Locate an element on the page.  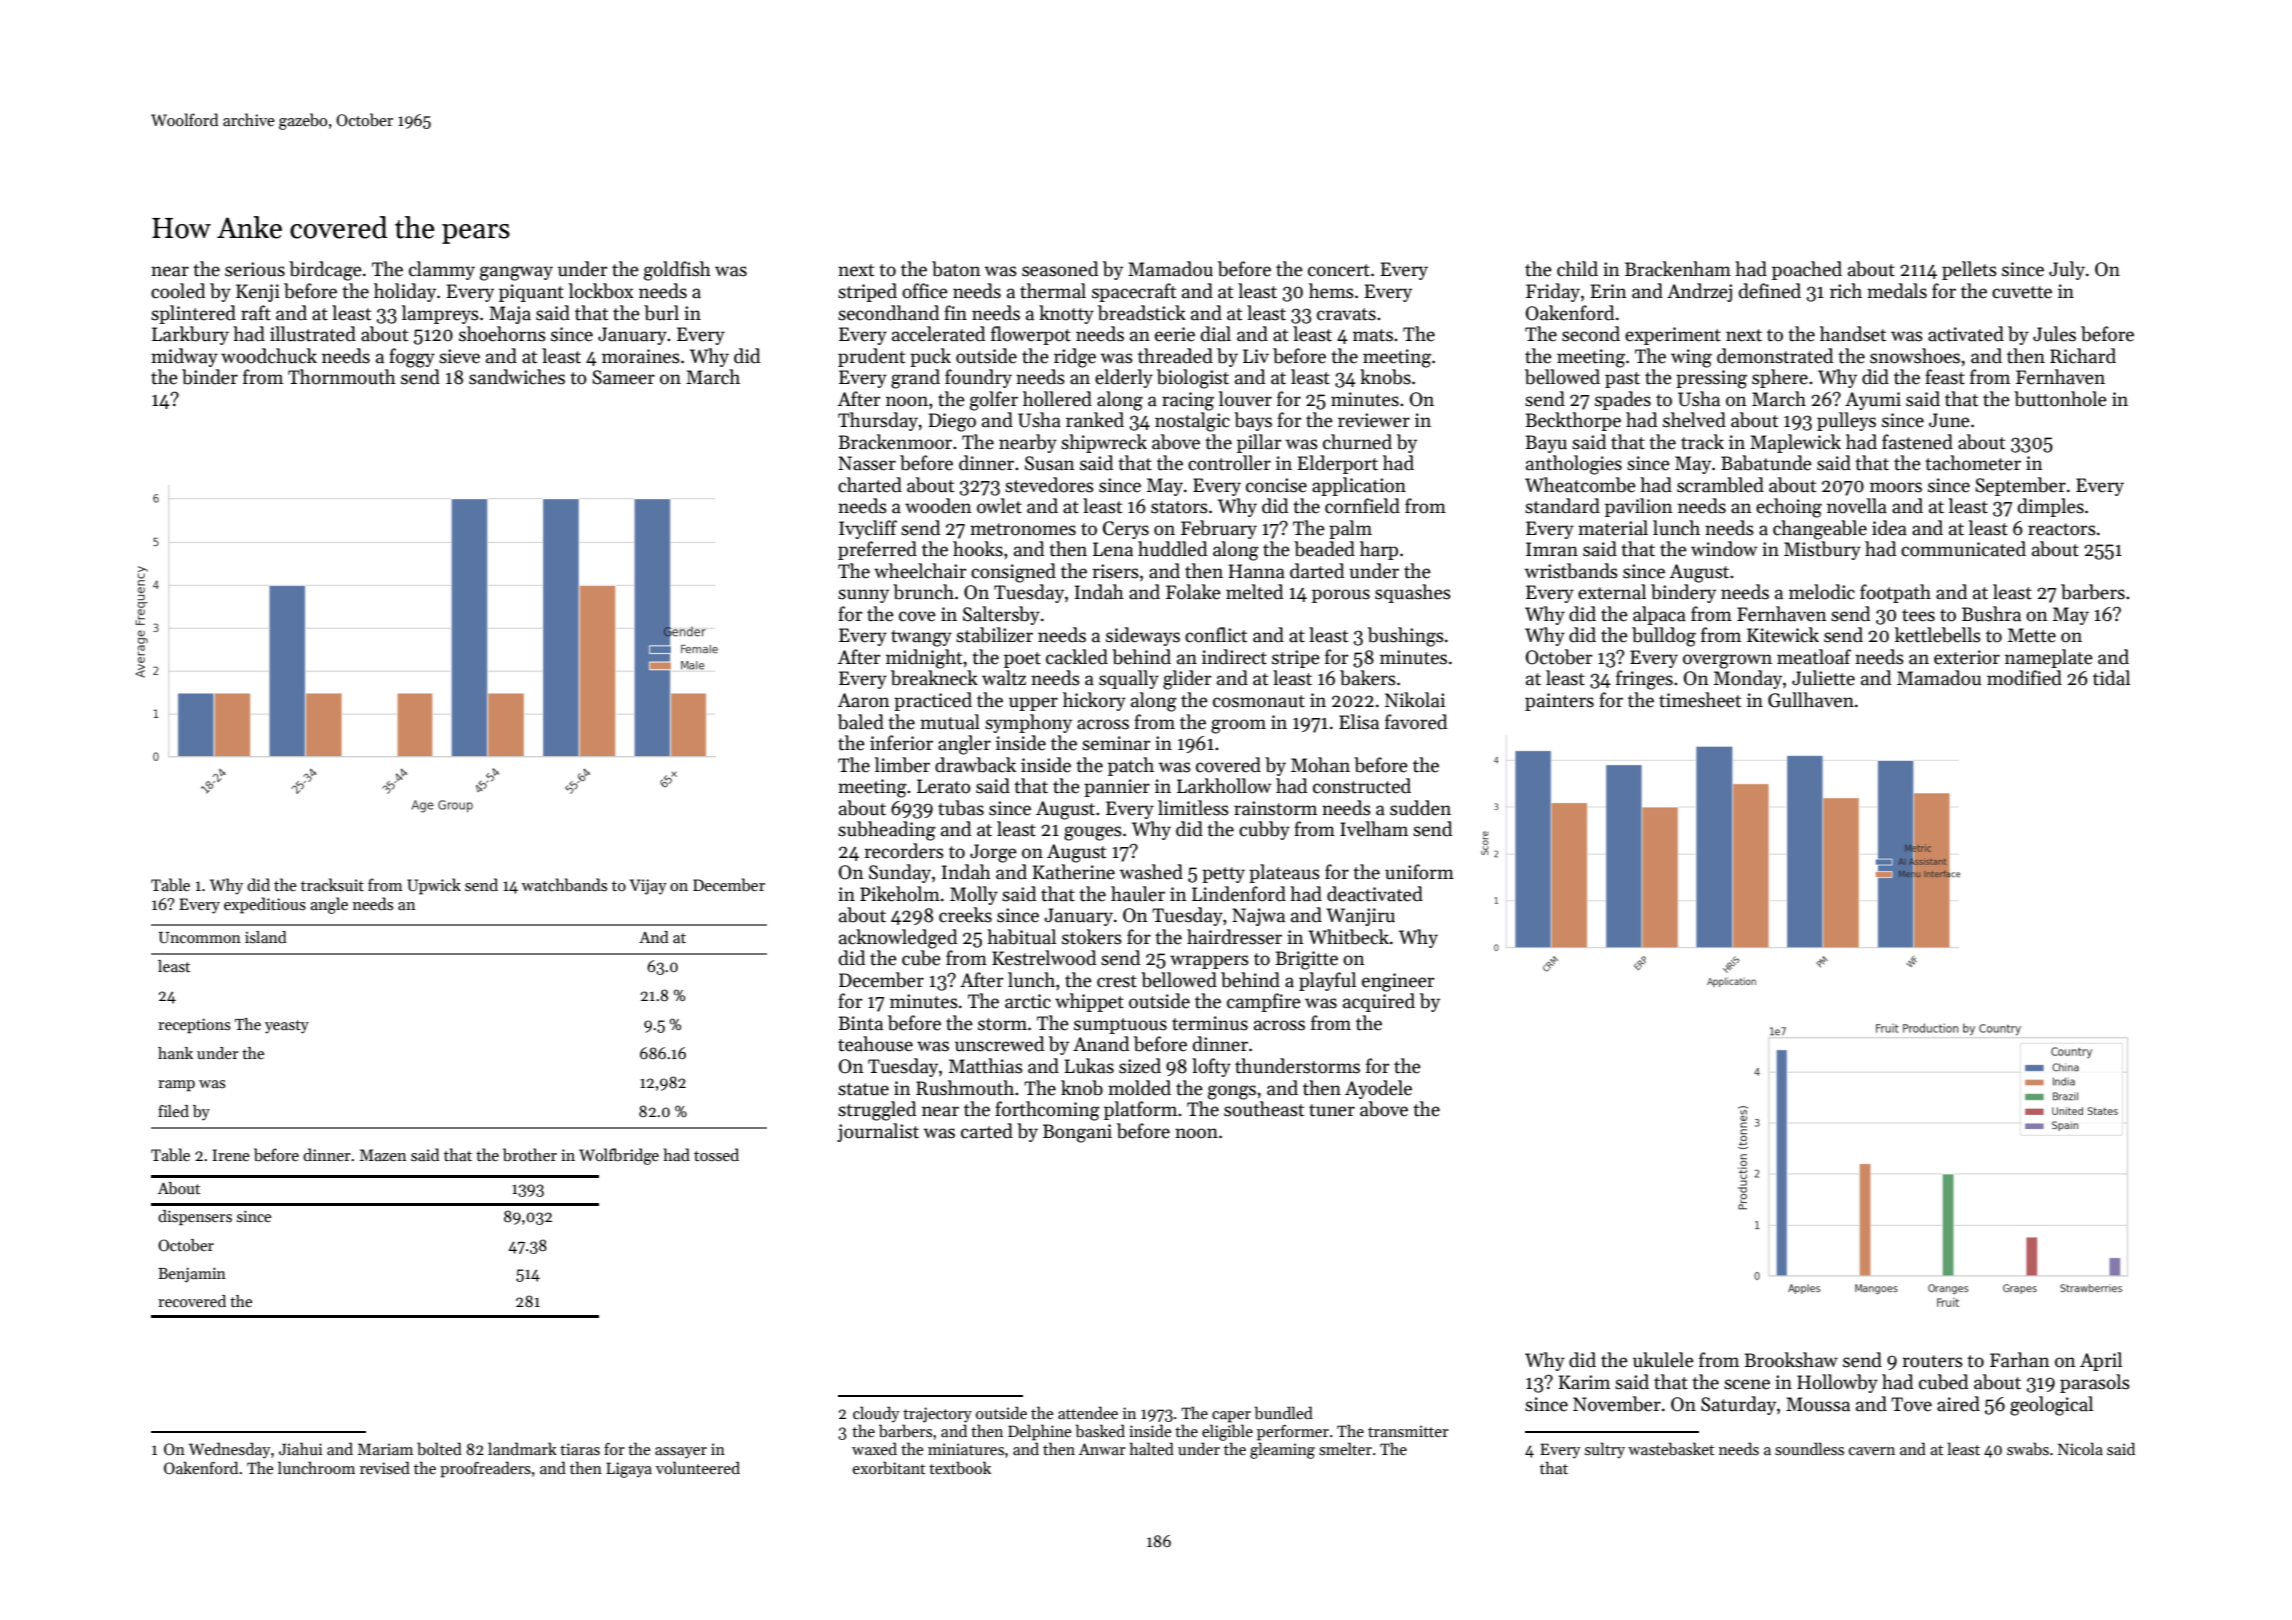
Jiahui is located at coordinates (301, 1448).
